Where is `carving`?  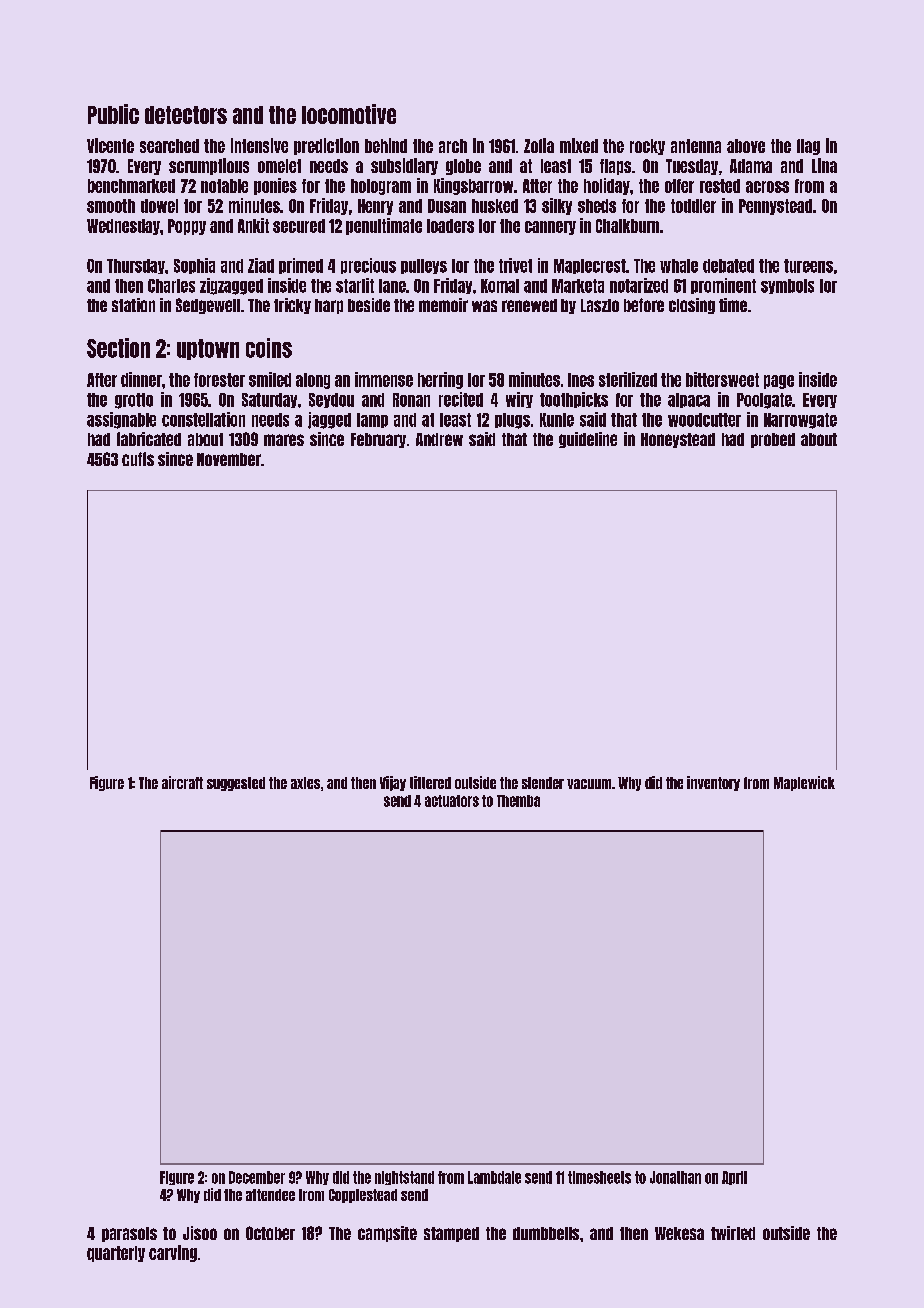 carving is located at coordinates (173, 1253).
